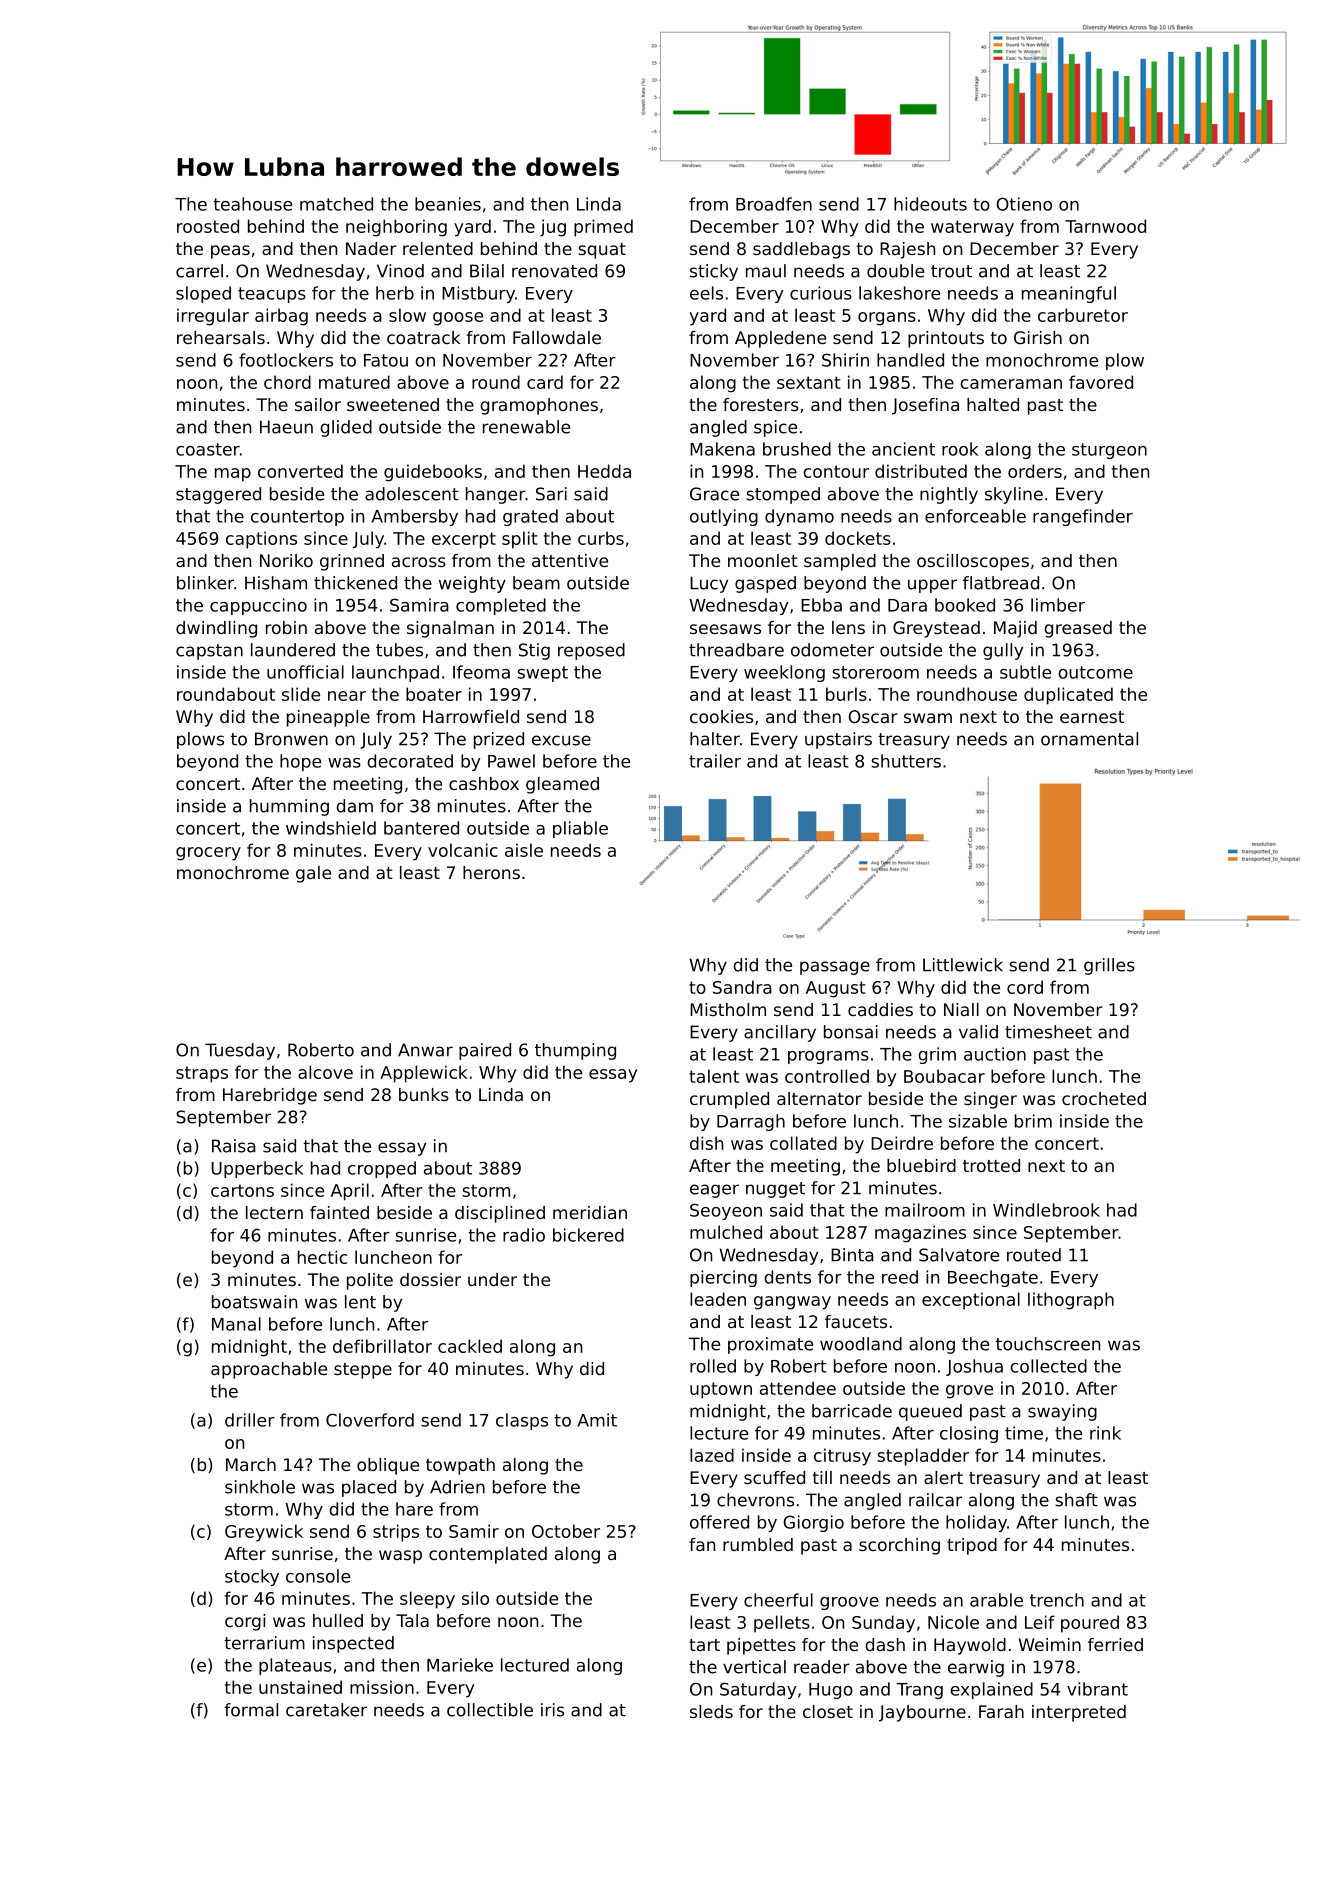  What do you see at coordinates (840, 562) in the screenshot?
I see `sampled` at bounding box center [840, 562].
